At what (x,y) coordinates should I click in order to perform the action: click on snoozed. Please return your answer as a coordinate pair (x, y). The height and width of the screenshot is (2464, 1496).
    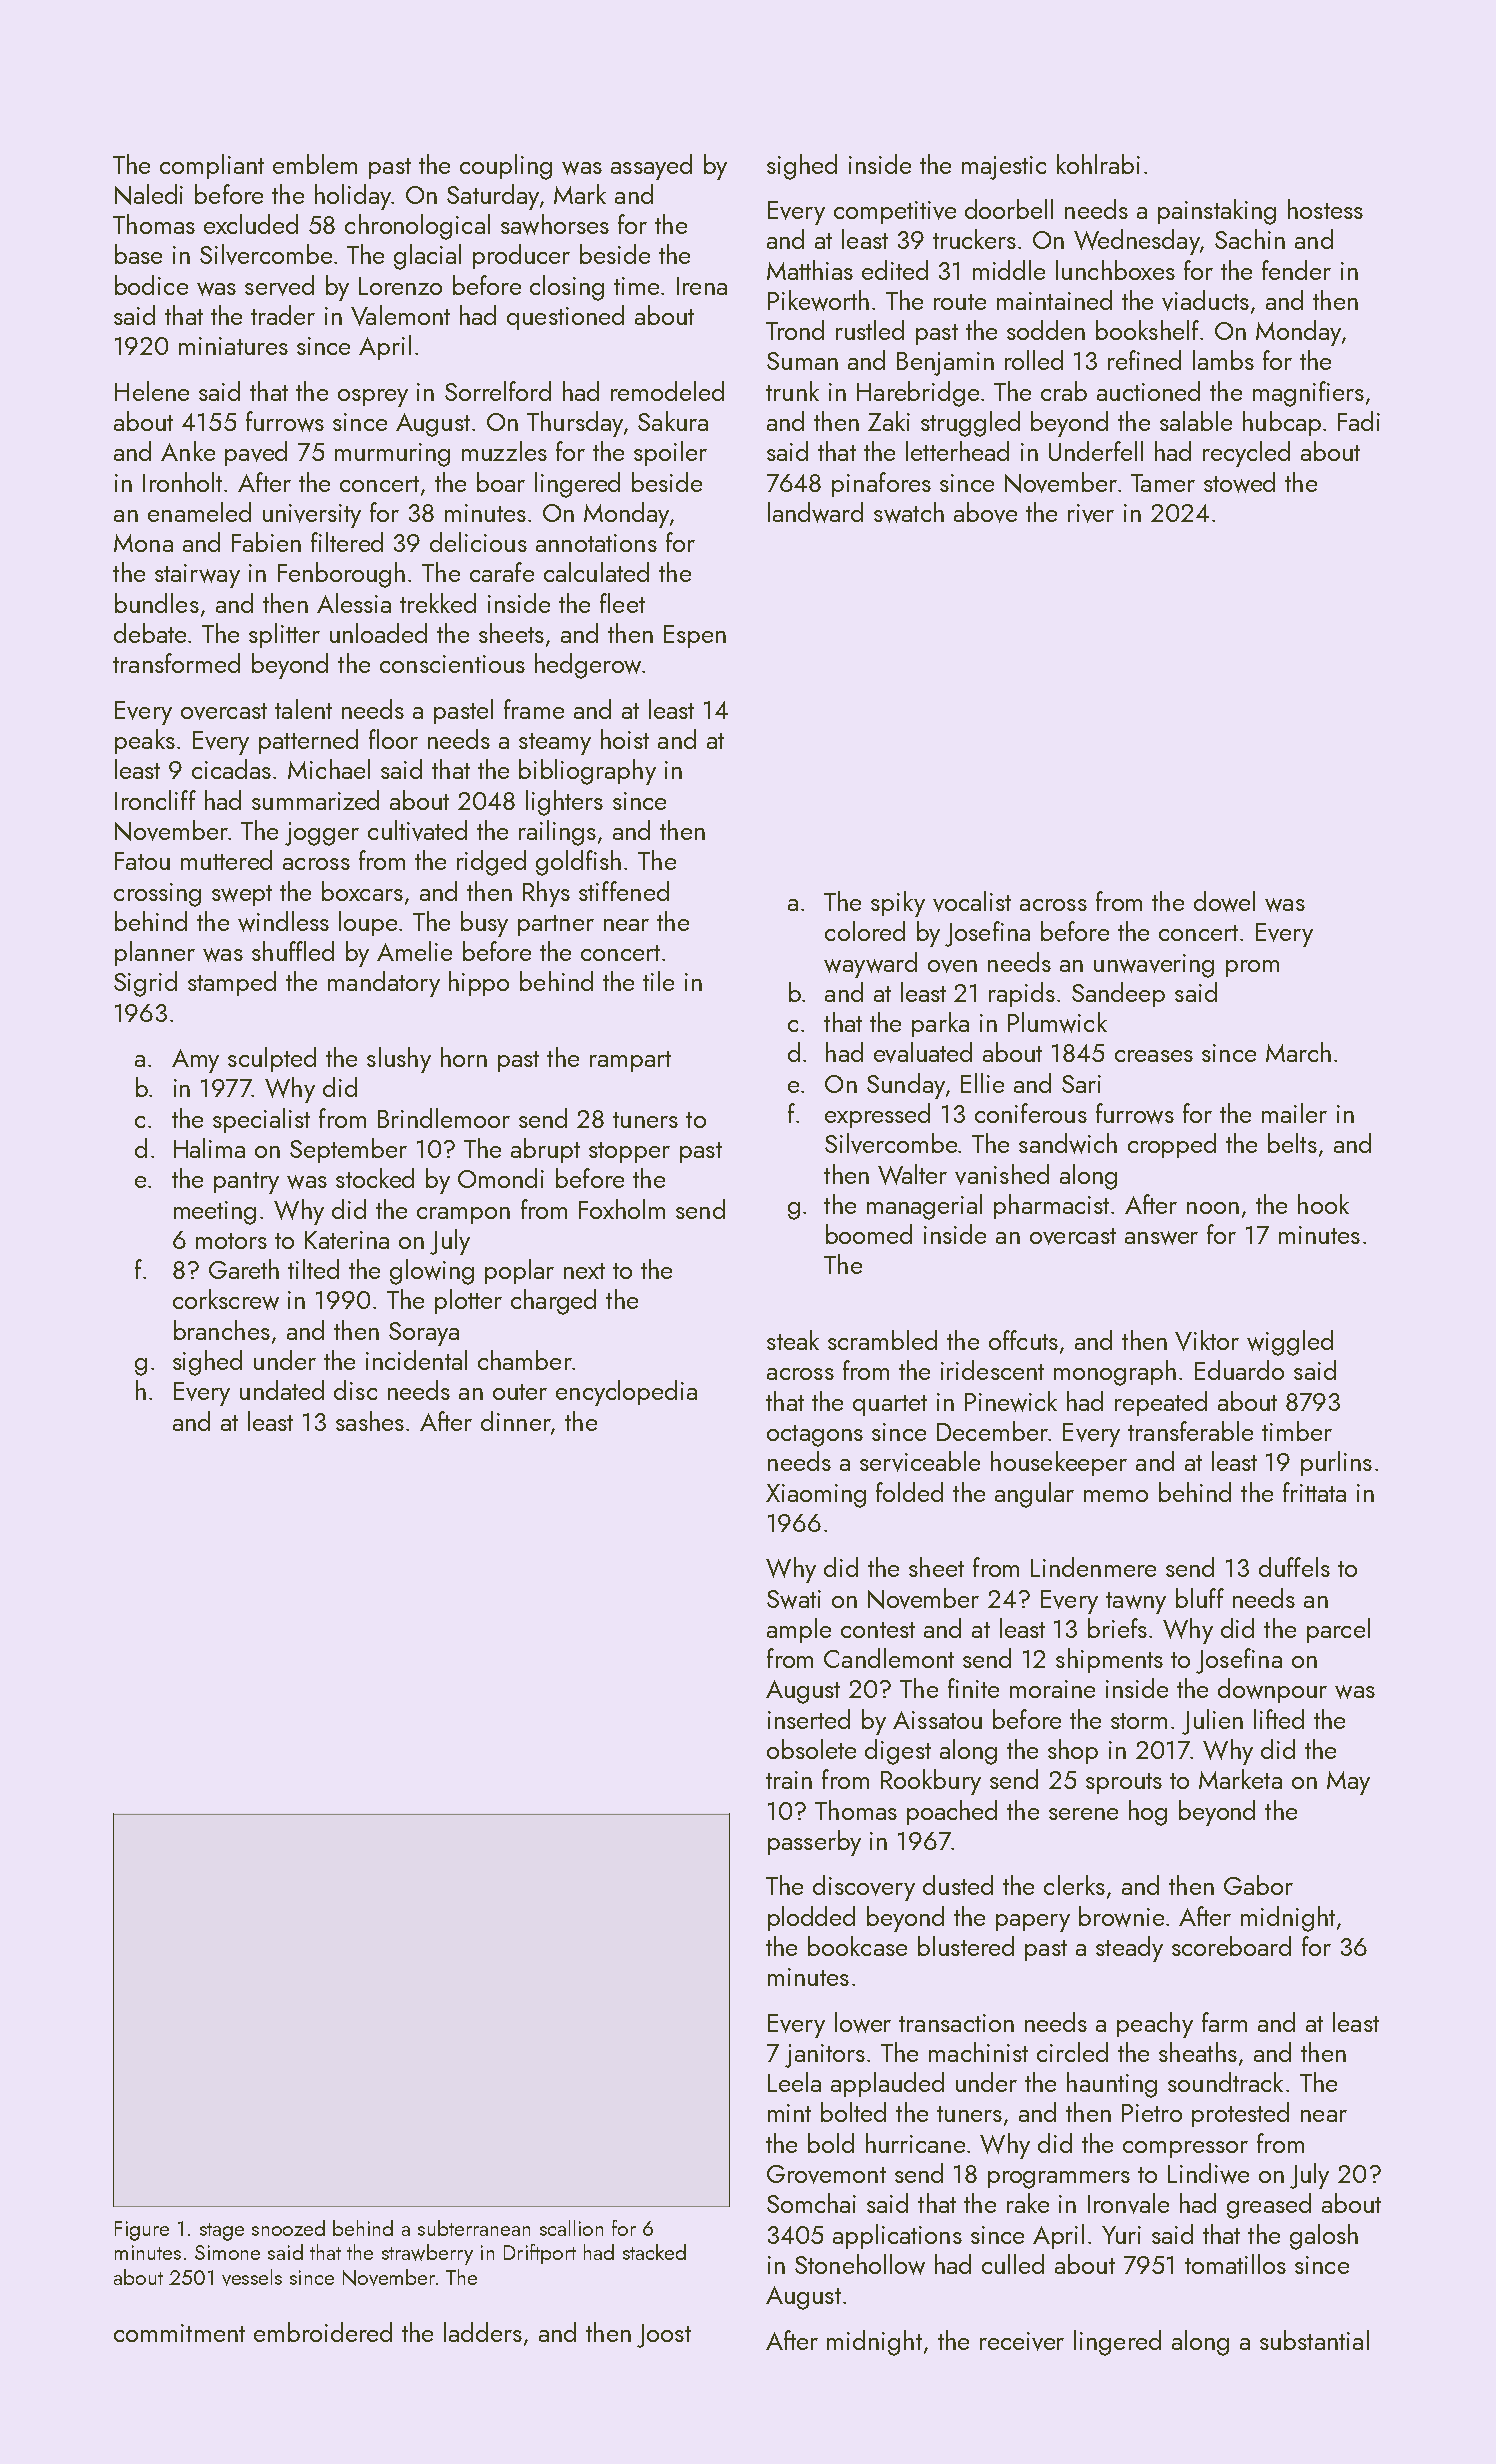
    Looking at the image, I should click on (288, 2228).
